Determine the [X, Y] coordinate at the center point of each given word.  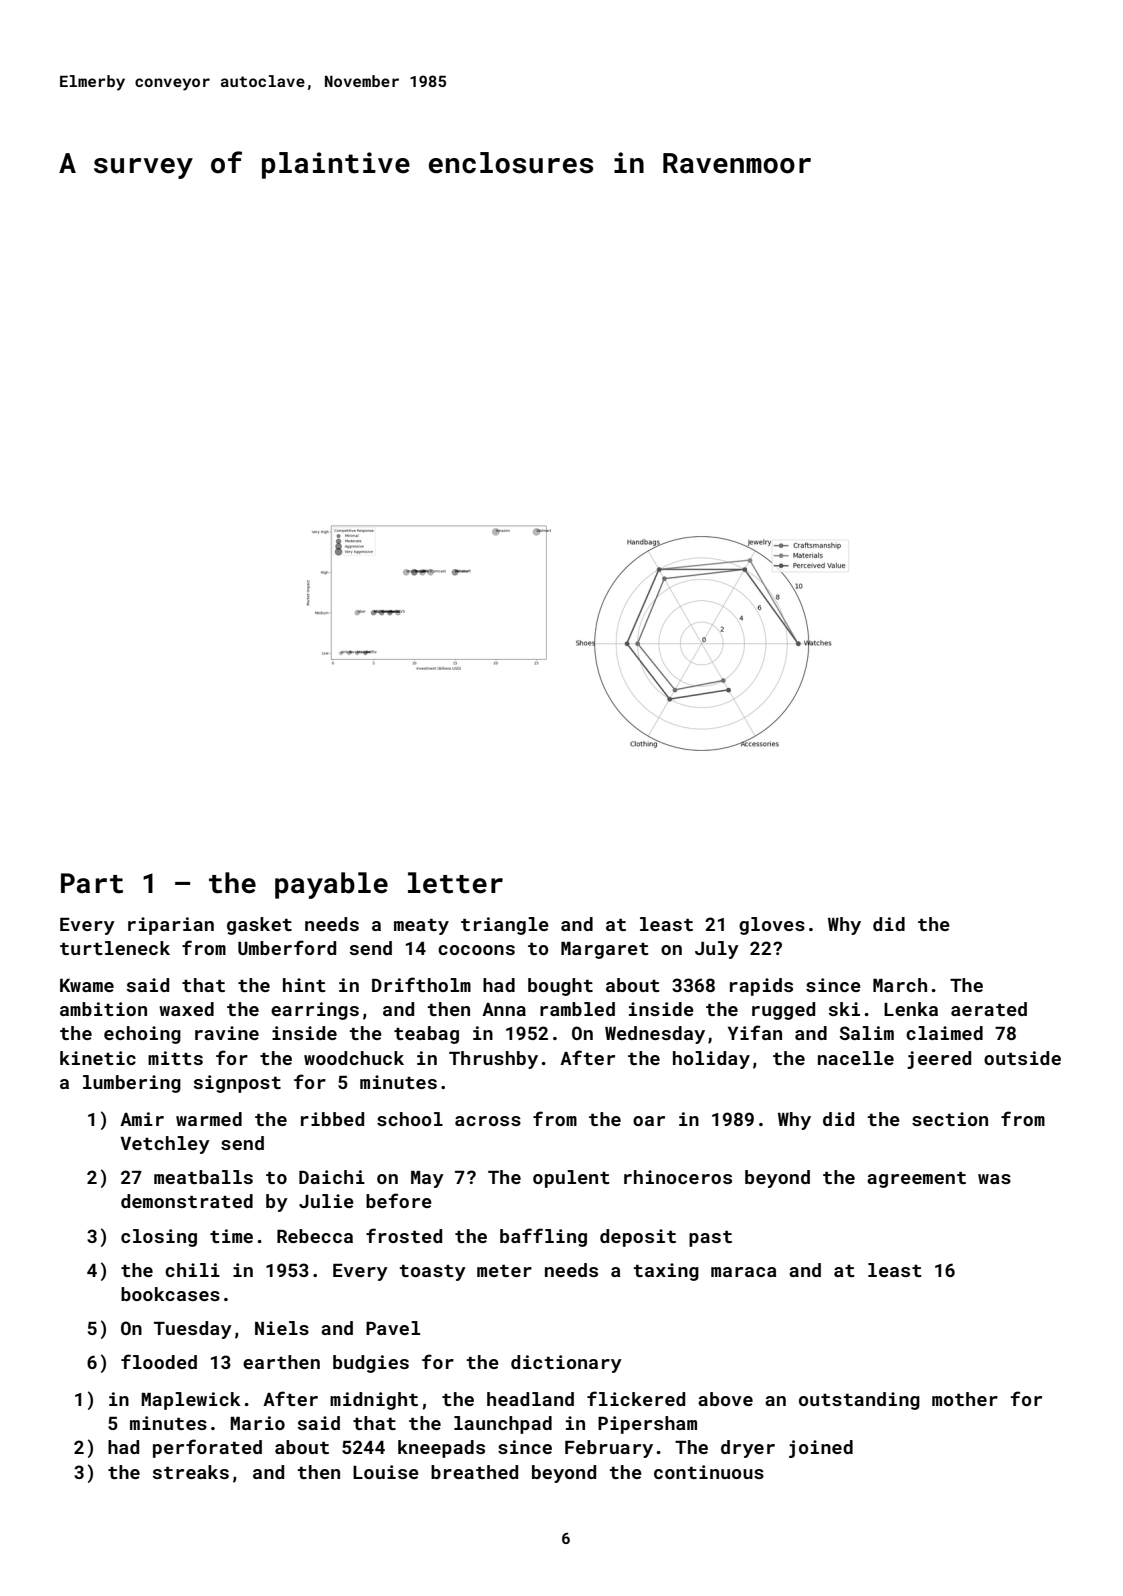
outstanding [859, 1401]
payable [331, 885]
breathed [474, 1472]
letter [455, 883]
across [488, 1121]
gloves [772, 926]
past [710, 1239]
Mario [257, 1423]
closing [159, 1238]
